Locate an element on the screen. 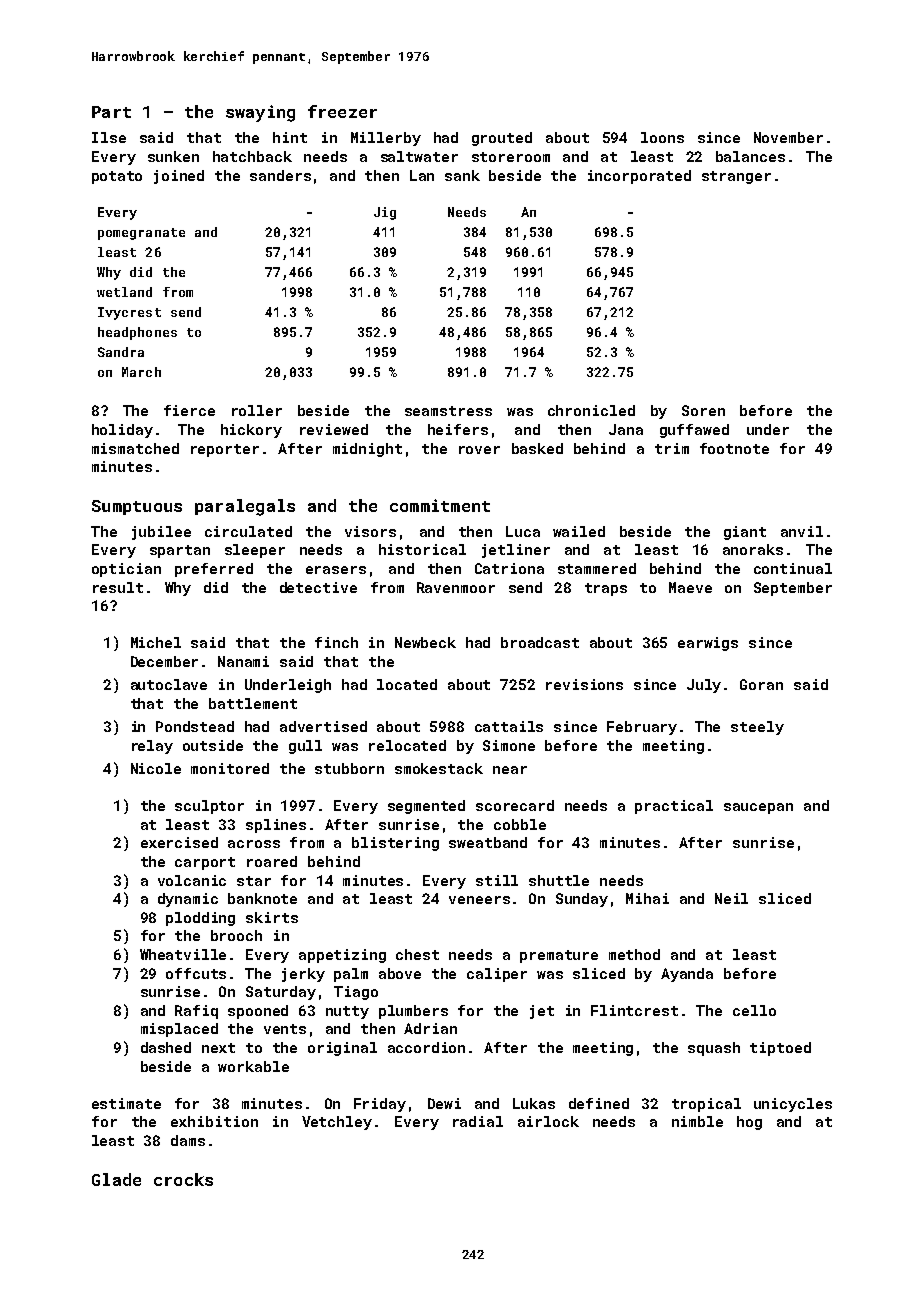 This screenshot has height=1308, width=924. finch is located at coordinates (336, 642).
